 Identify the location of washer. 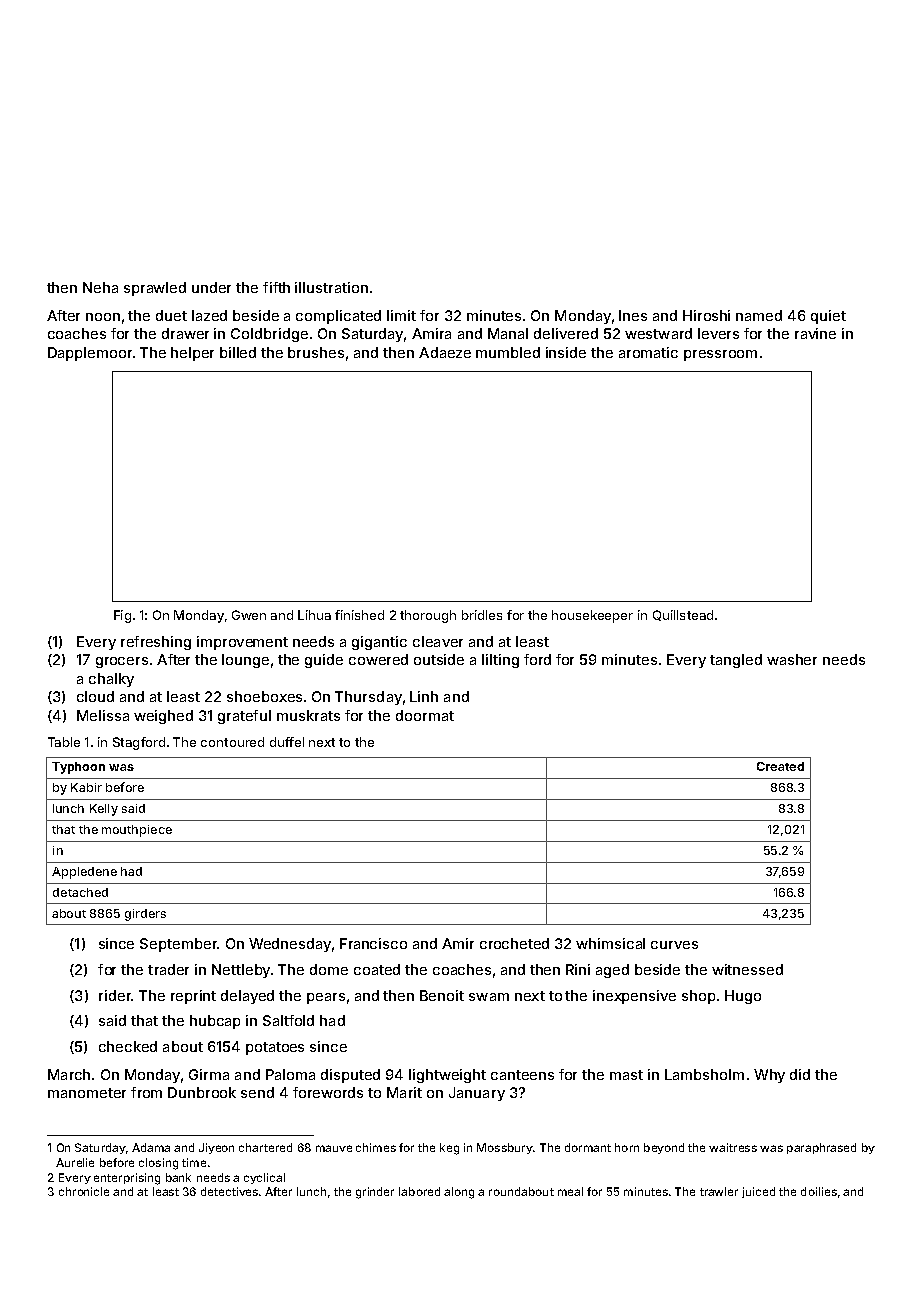
(792, 659).
